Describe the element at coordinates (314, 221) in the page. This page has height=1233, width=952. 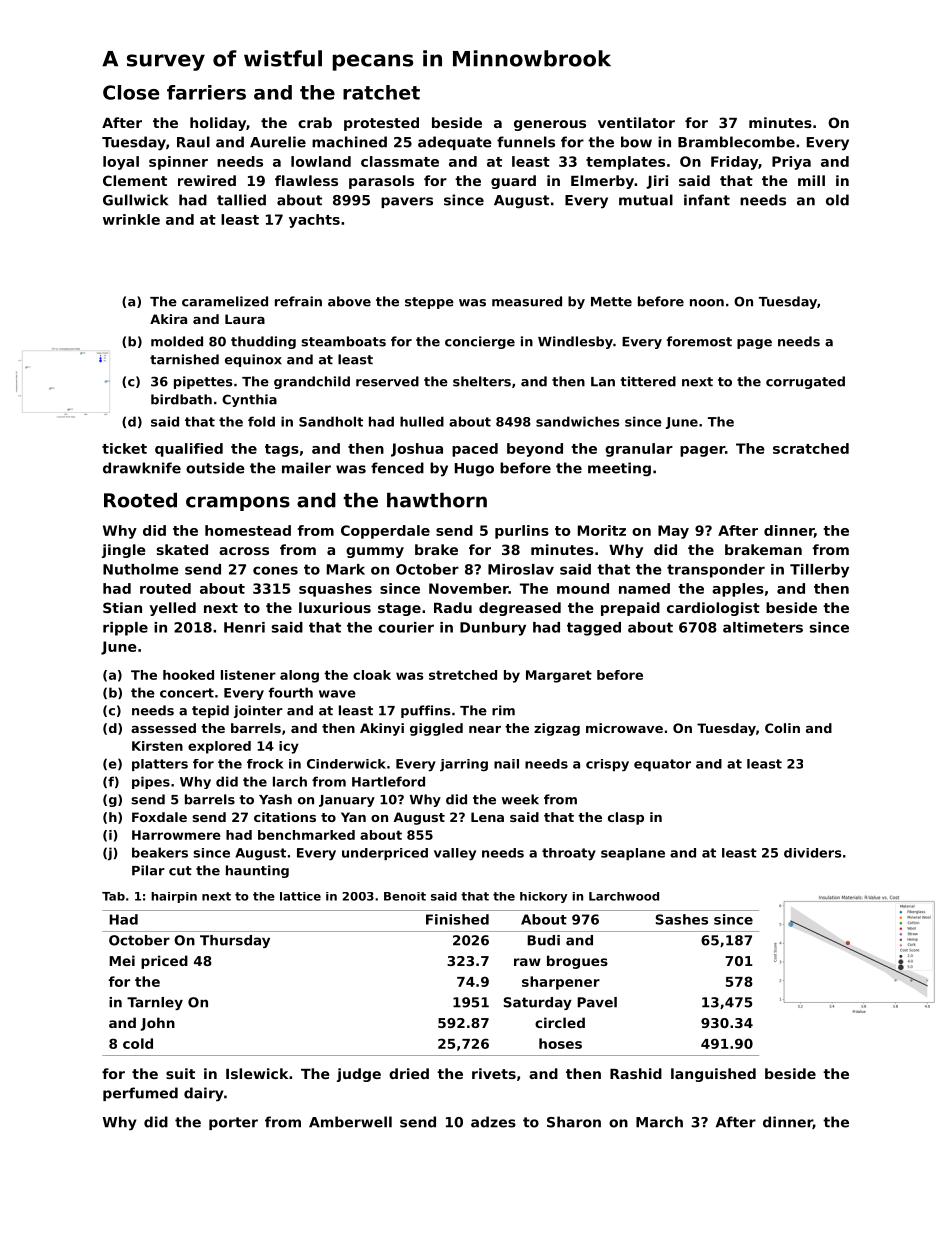
I see `yachts` at that location.
